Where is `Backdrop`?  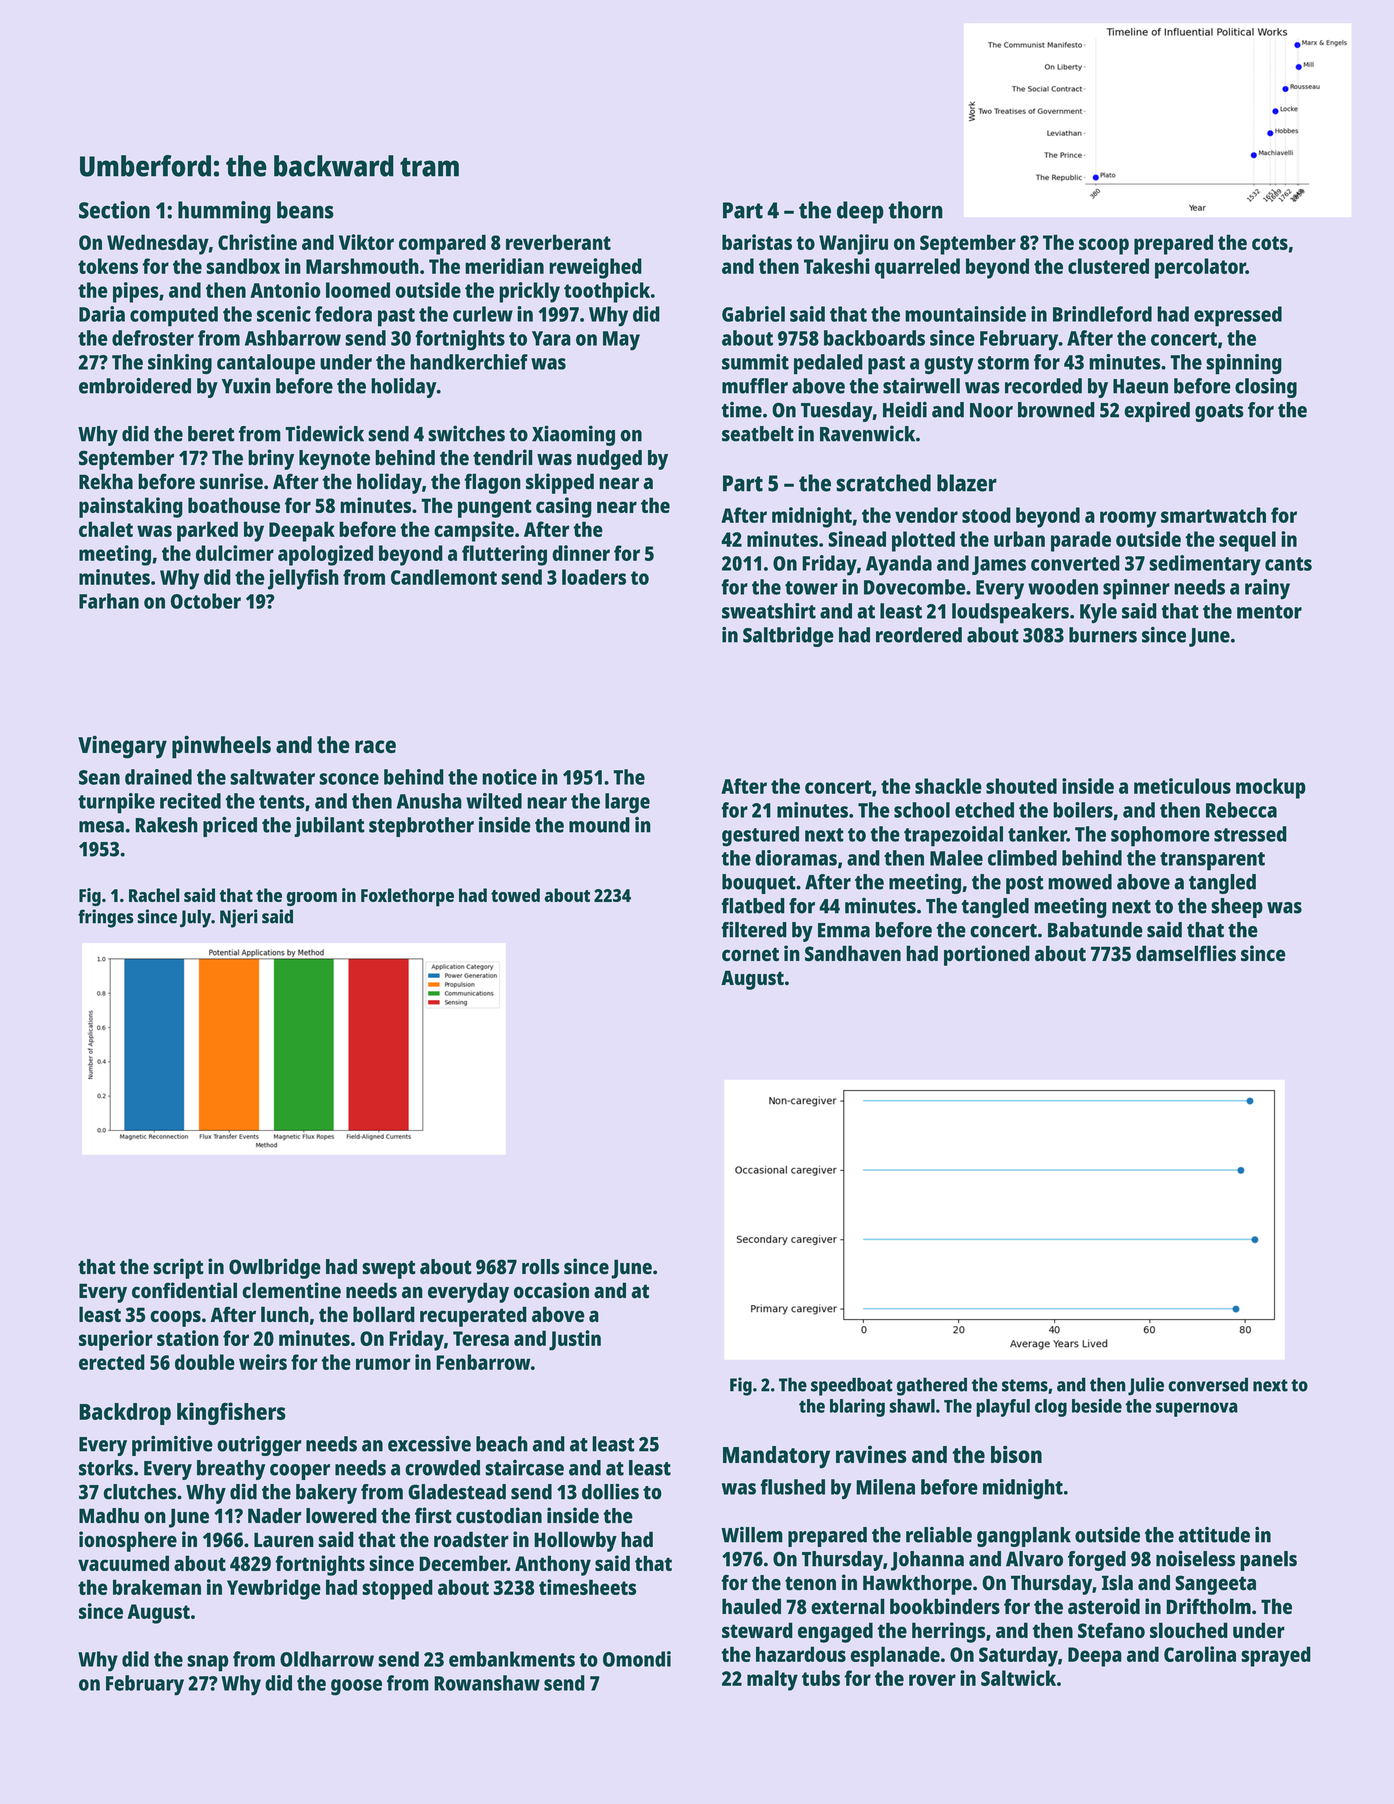
Backdrop is located at coordinates (125, 1414).
